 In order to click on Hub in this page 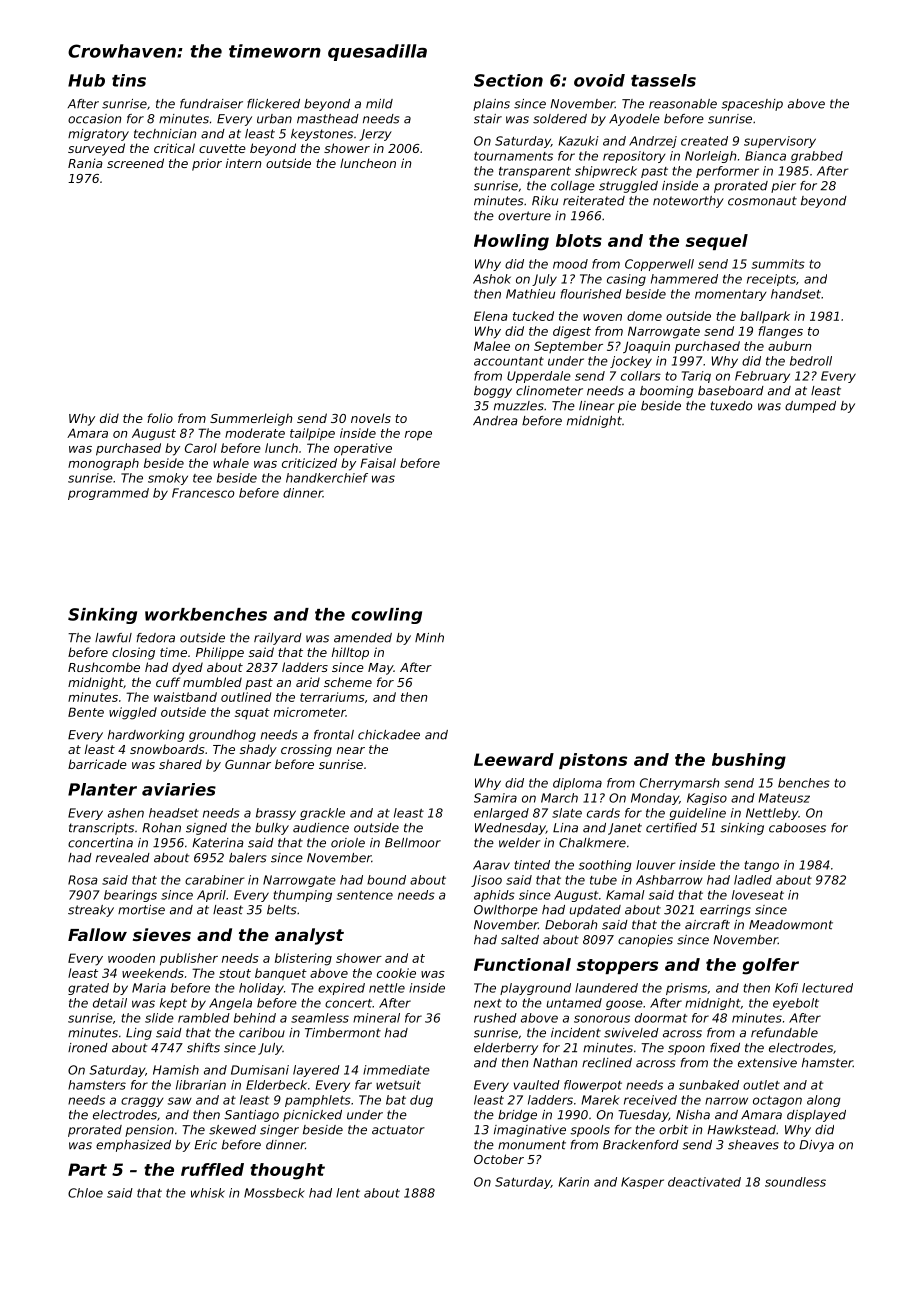, I will do `click(86, 80)`.
